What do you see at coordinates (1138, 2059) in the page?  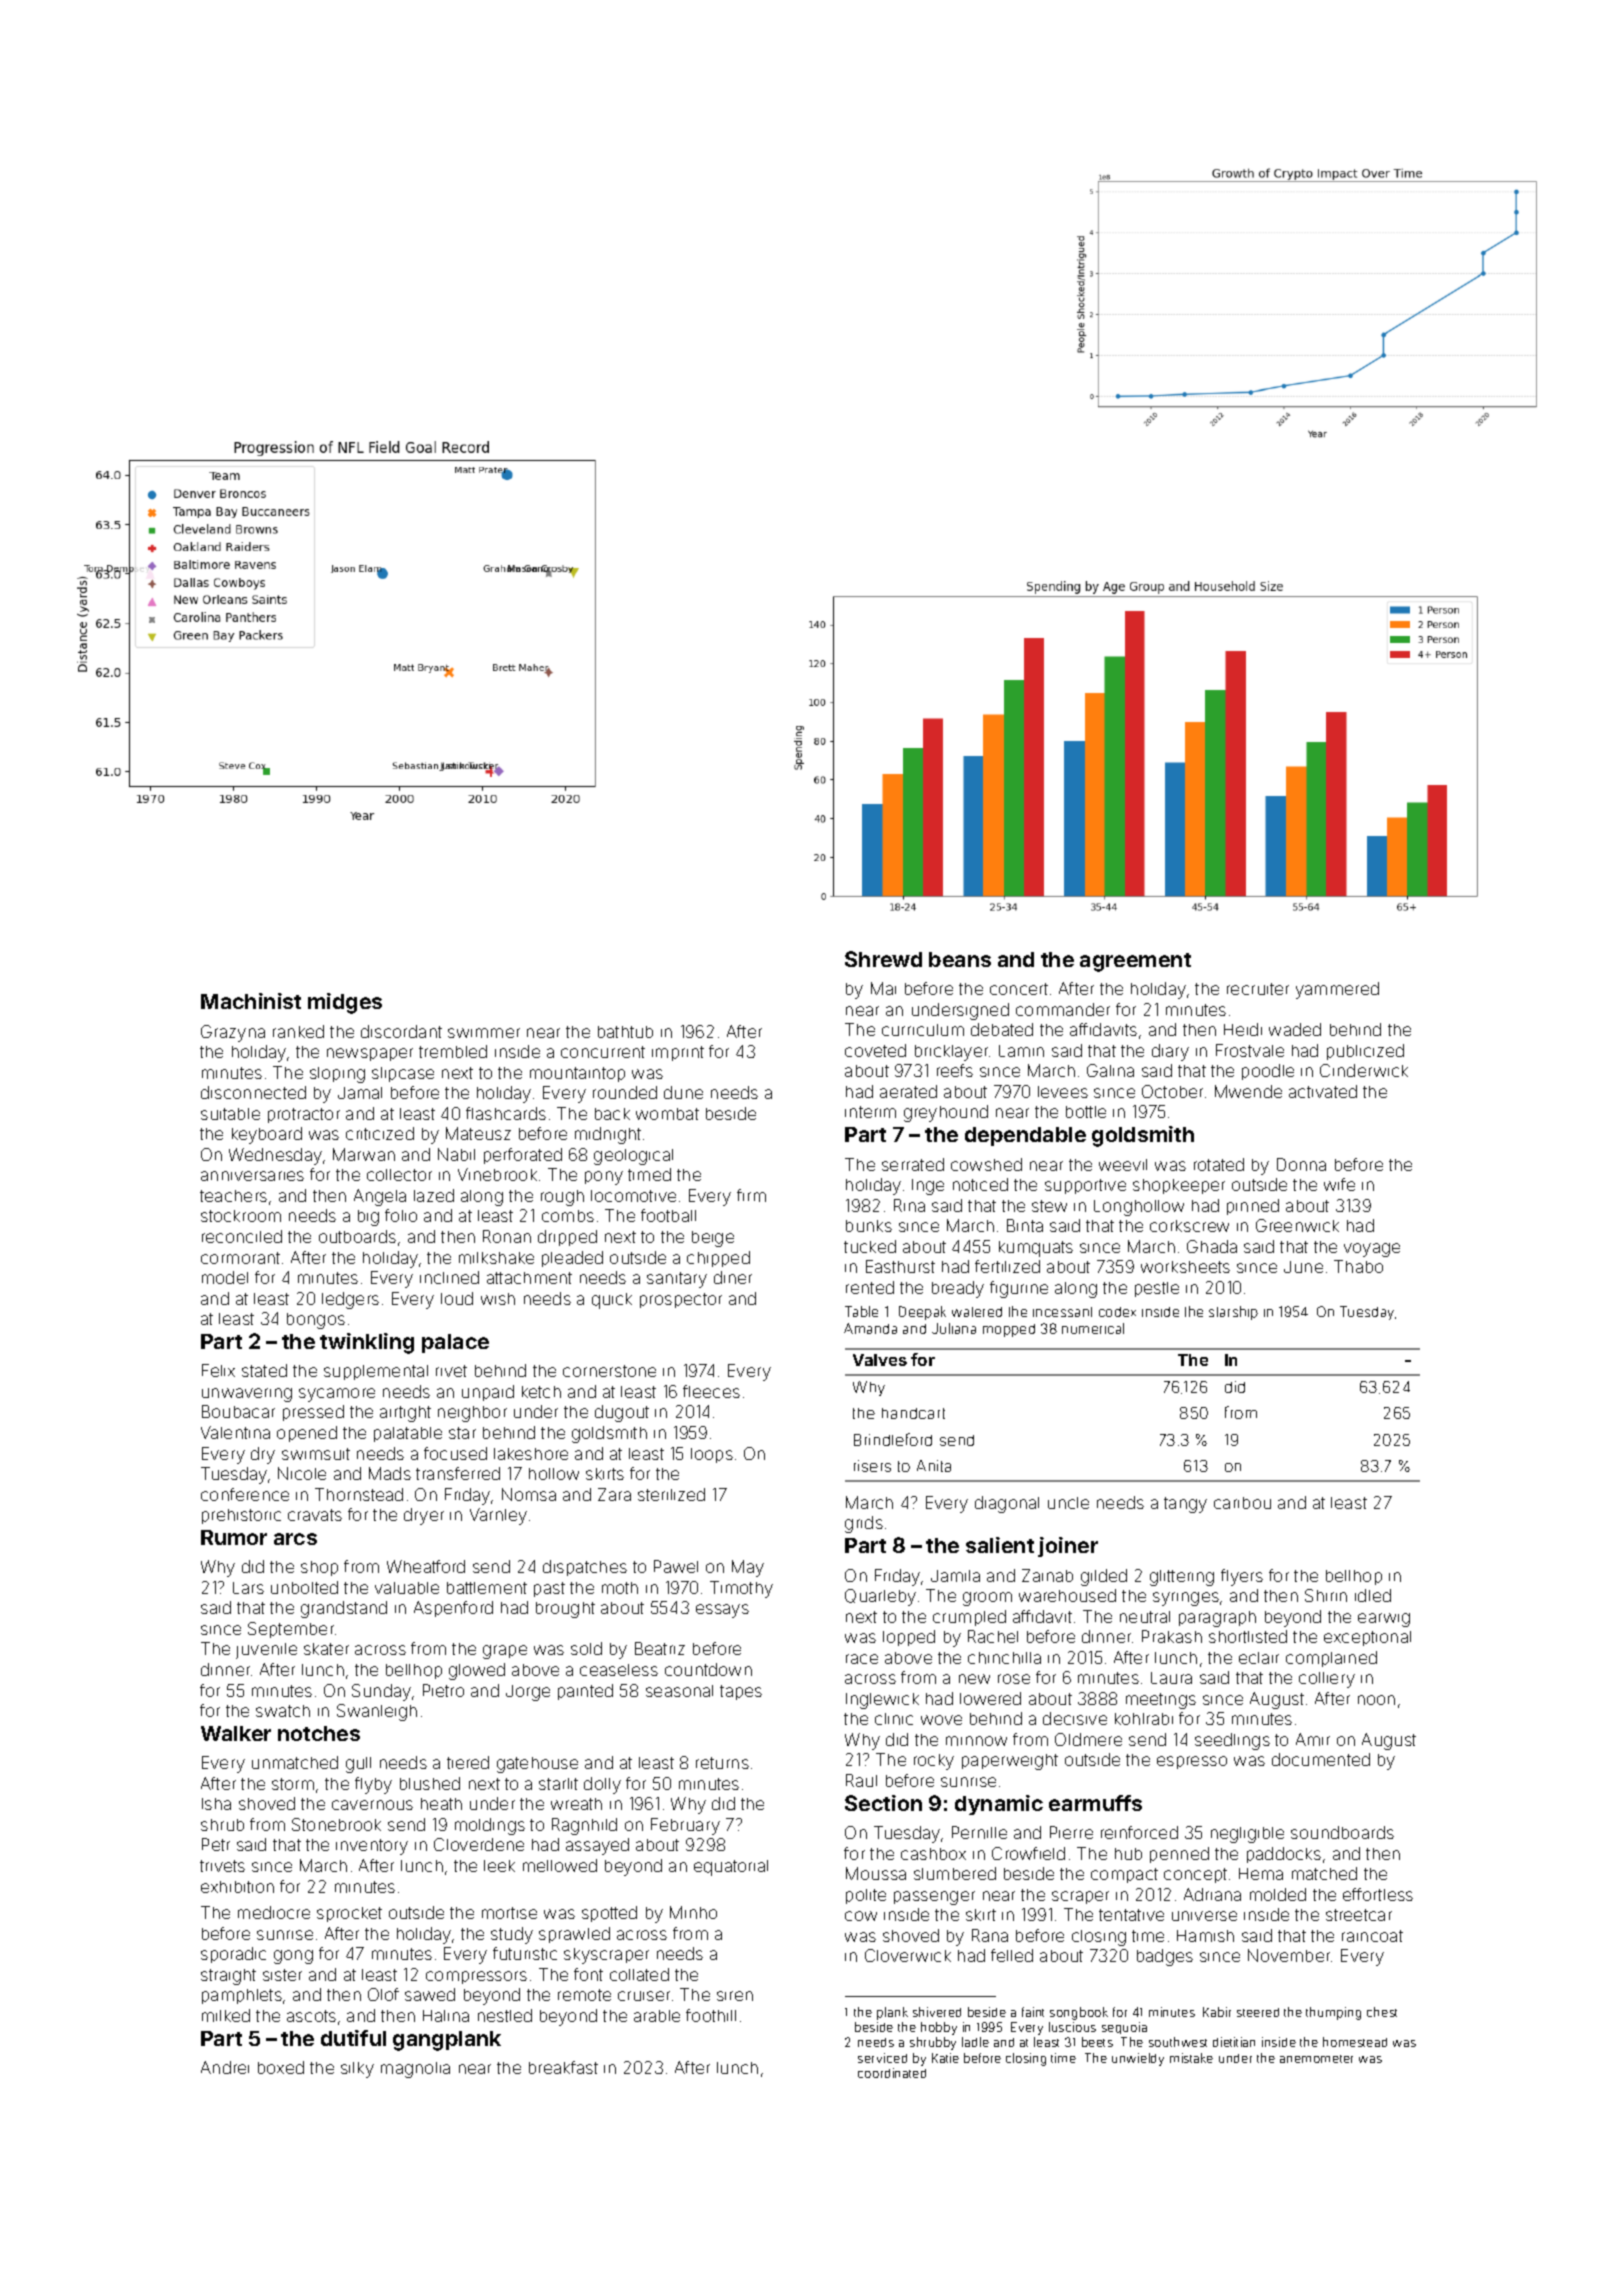 I see `unwieldy` at bounding box center [1138, 2059].
